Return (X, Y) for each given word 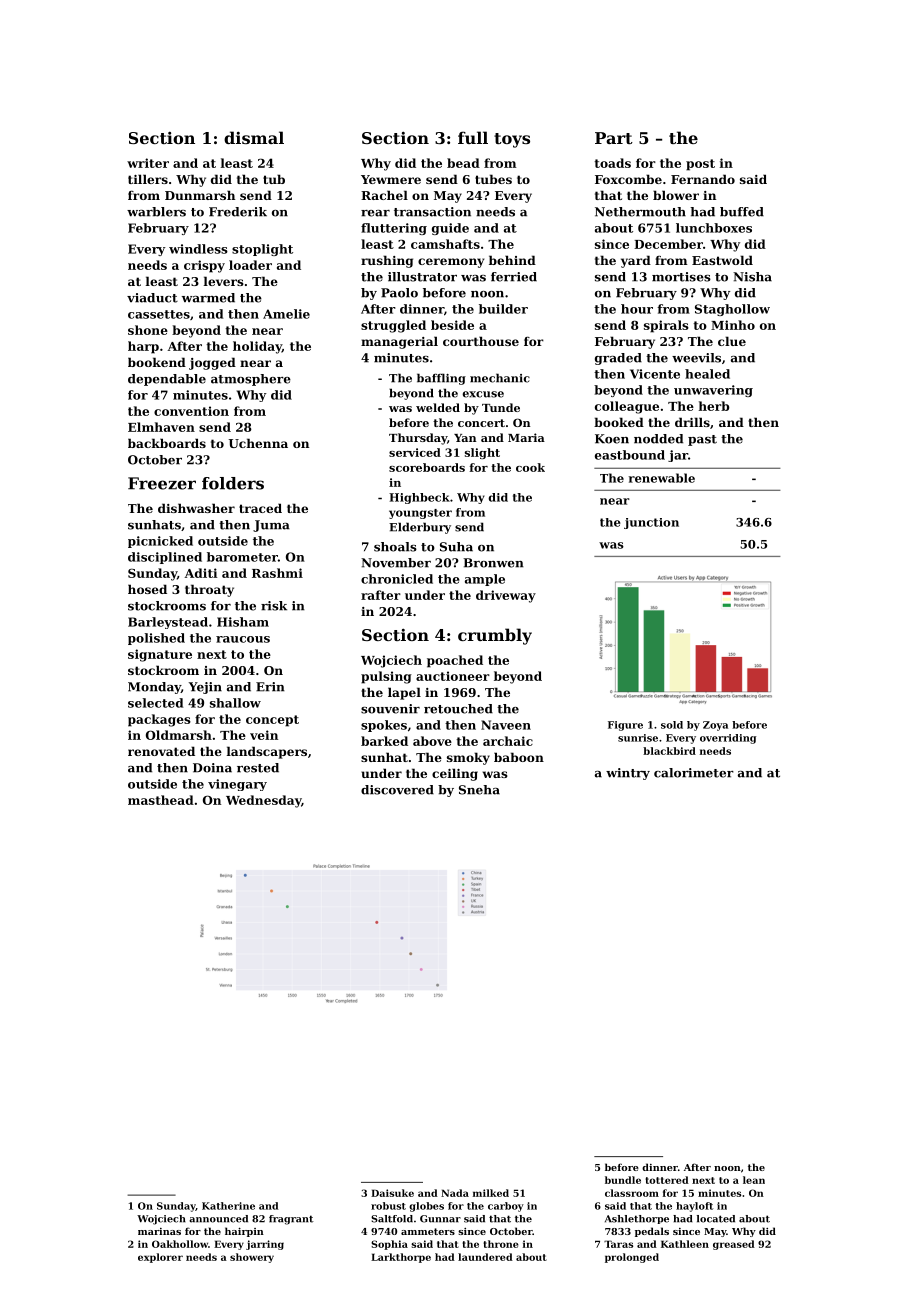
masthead (161, 800)
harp (143, 347)
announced (218, 1219)
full (473, 137)
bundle (623, 1180)
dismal (254, 137)
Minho (733, 325)
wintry (628, 774)
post (700, 165)
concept (272, 721)
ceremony (451, 263)
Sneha (479, 790)
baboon (519, 757)
